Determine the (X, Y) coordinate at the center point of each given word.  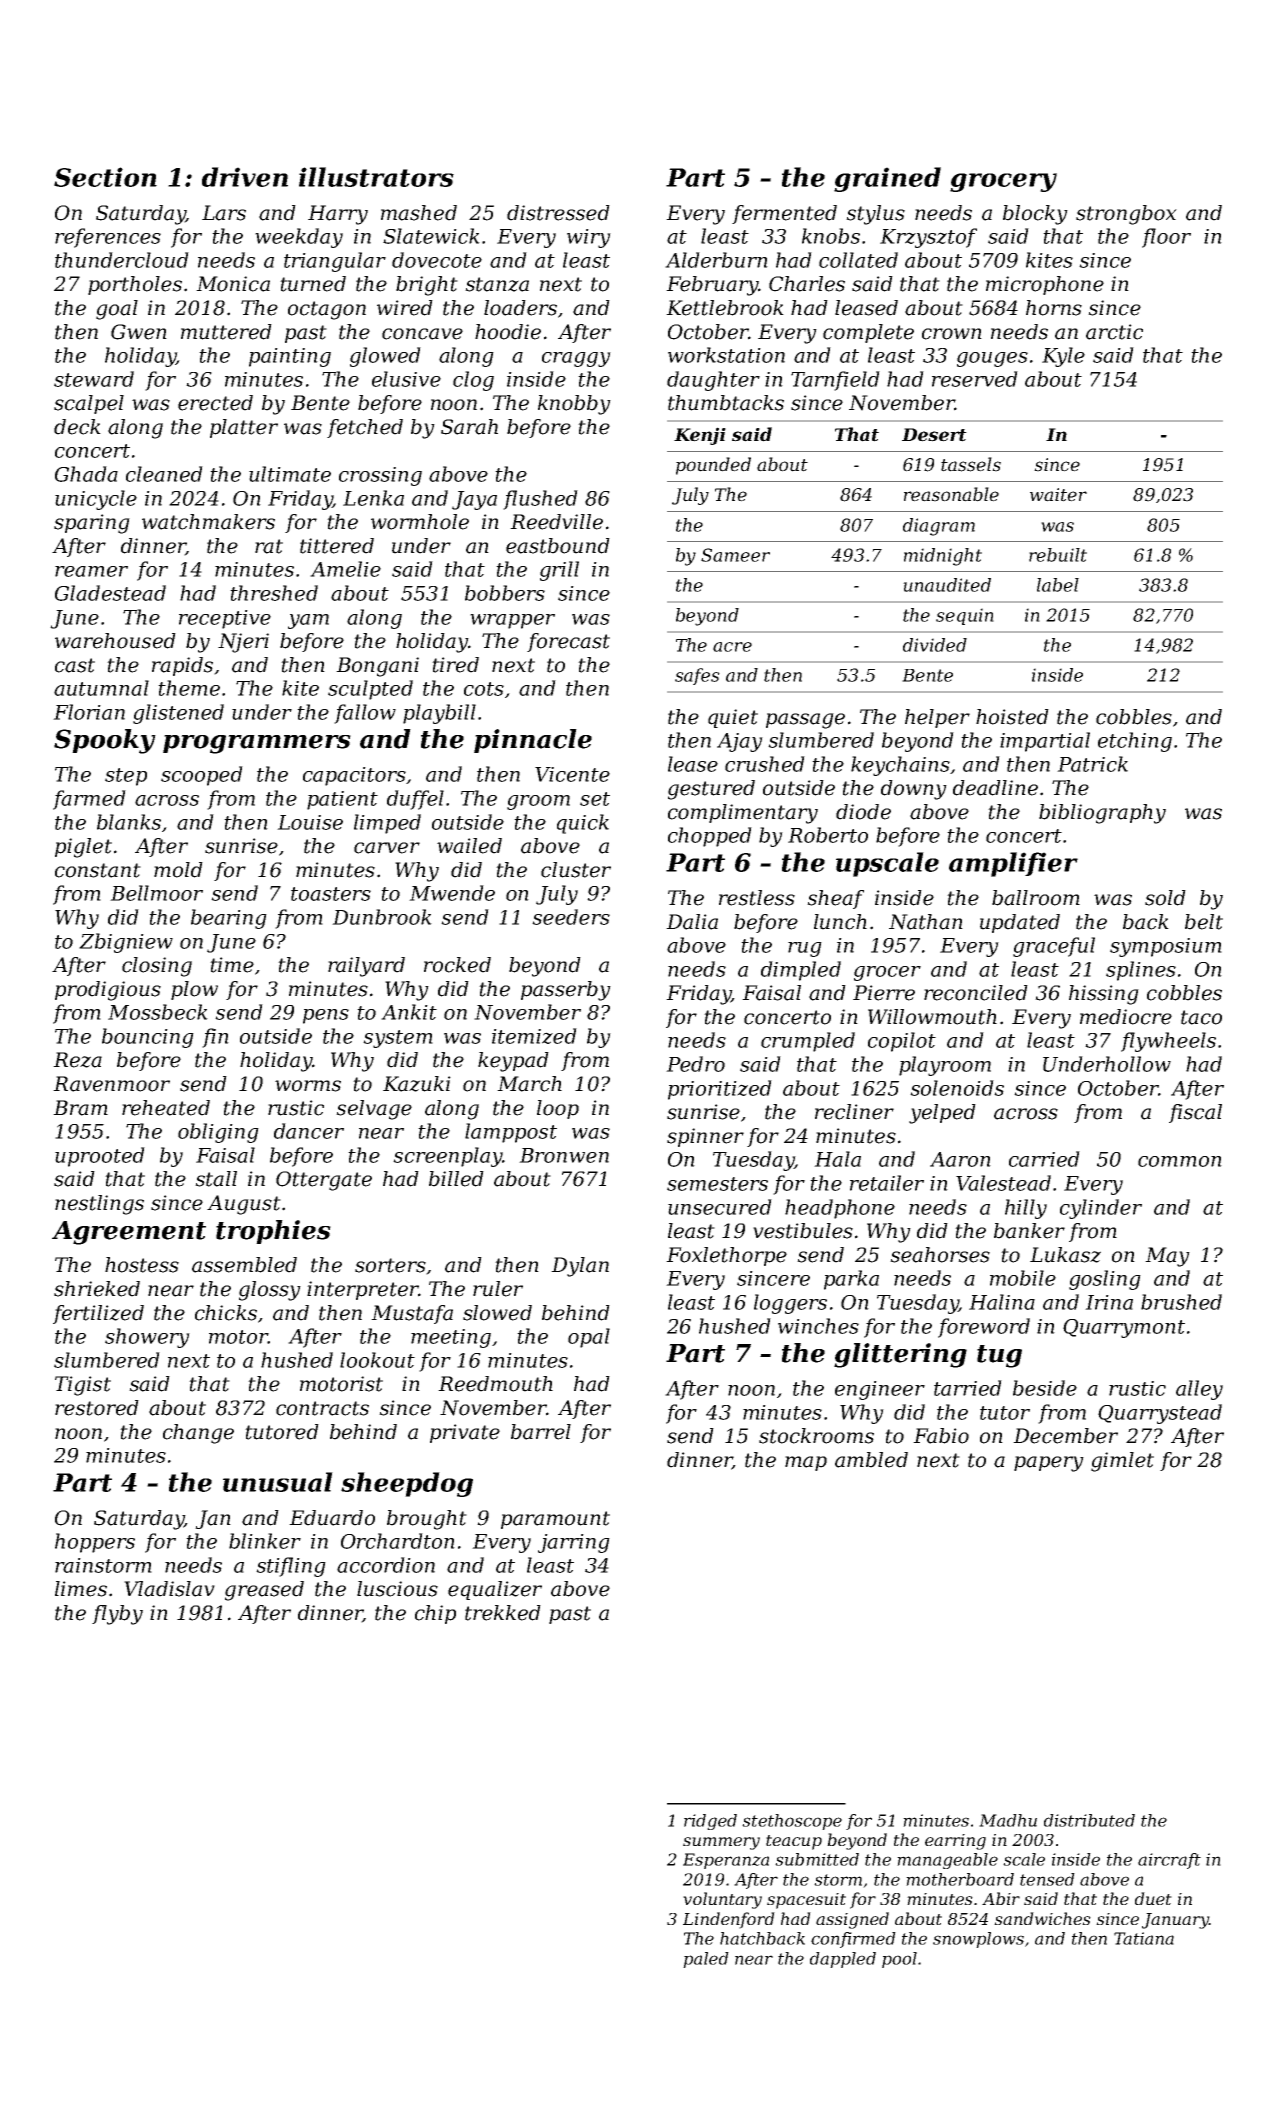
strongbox (1126, 215)
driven (245, 177)
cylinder (1101, 1209)
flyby (117, 1615)
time (232, 965)
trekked (503, 1613)
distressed (558, 213)
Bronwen (564, 1155)
